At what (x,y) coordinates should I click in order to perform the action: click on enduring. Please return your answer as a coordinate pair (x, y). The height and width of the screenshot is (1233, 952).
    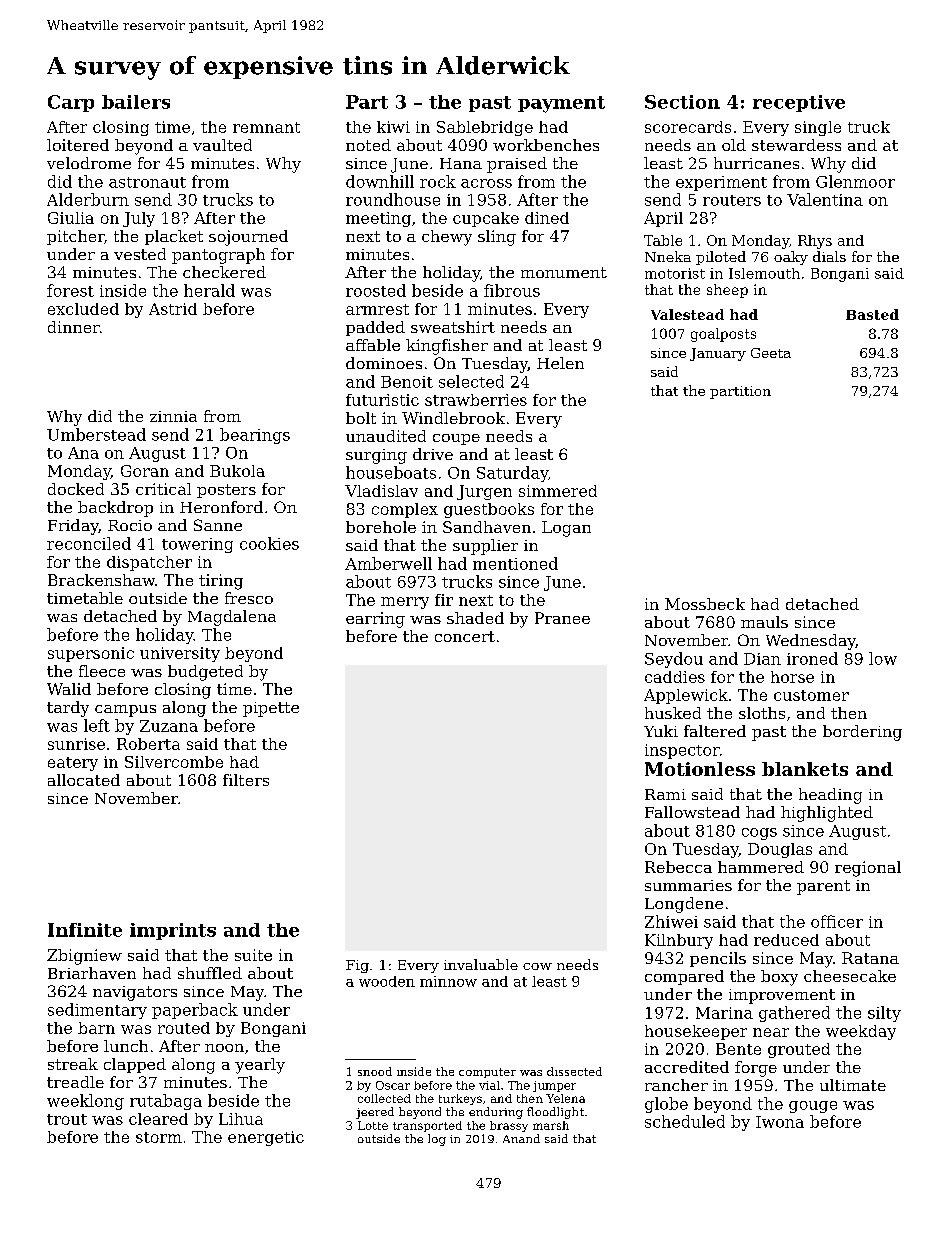
    Looking at the image, I should click on (496, 1113).
